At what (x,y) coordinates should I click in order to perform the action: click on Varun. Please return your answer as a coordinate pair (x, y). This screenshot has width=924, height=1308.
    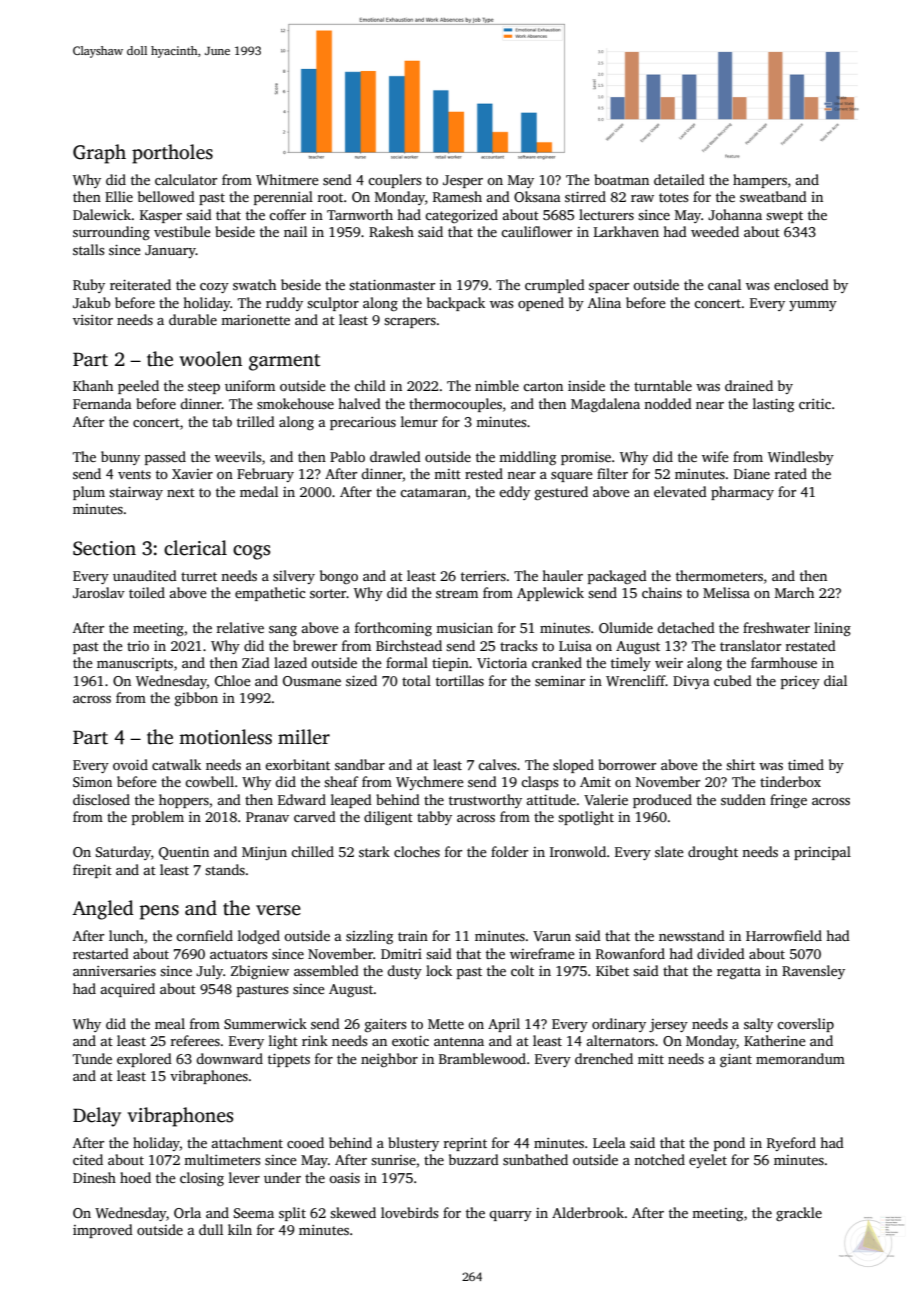
    Looking at the image, I should click on (552, 936).
